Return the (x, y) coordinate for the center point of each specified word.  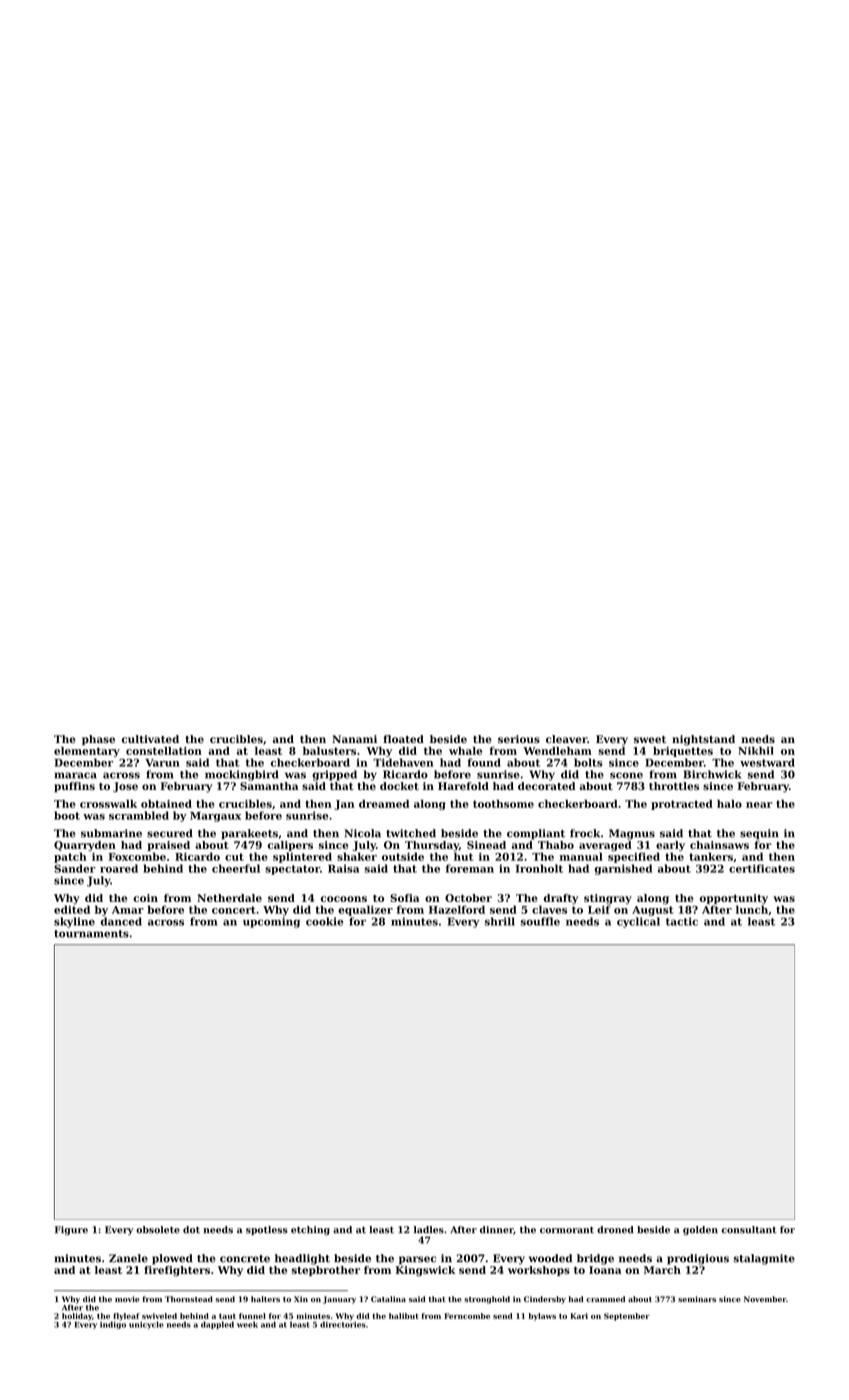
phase (98, 740)
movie (127, 1299)
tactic (682, 921)
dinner (497, 1230)
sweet (650, 740)
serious (519, 739)
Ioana (605, 1270)
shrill (500, 921)
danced (121, 921)
